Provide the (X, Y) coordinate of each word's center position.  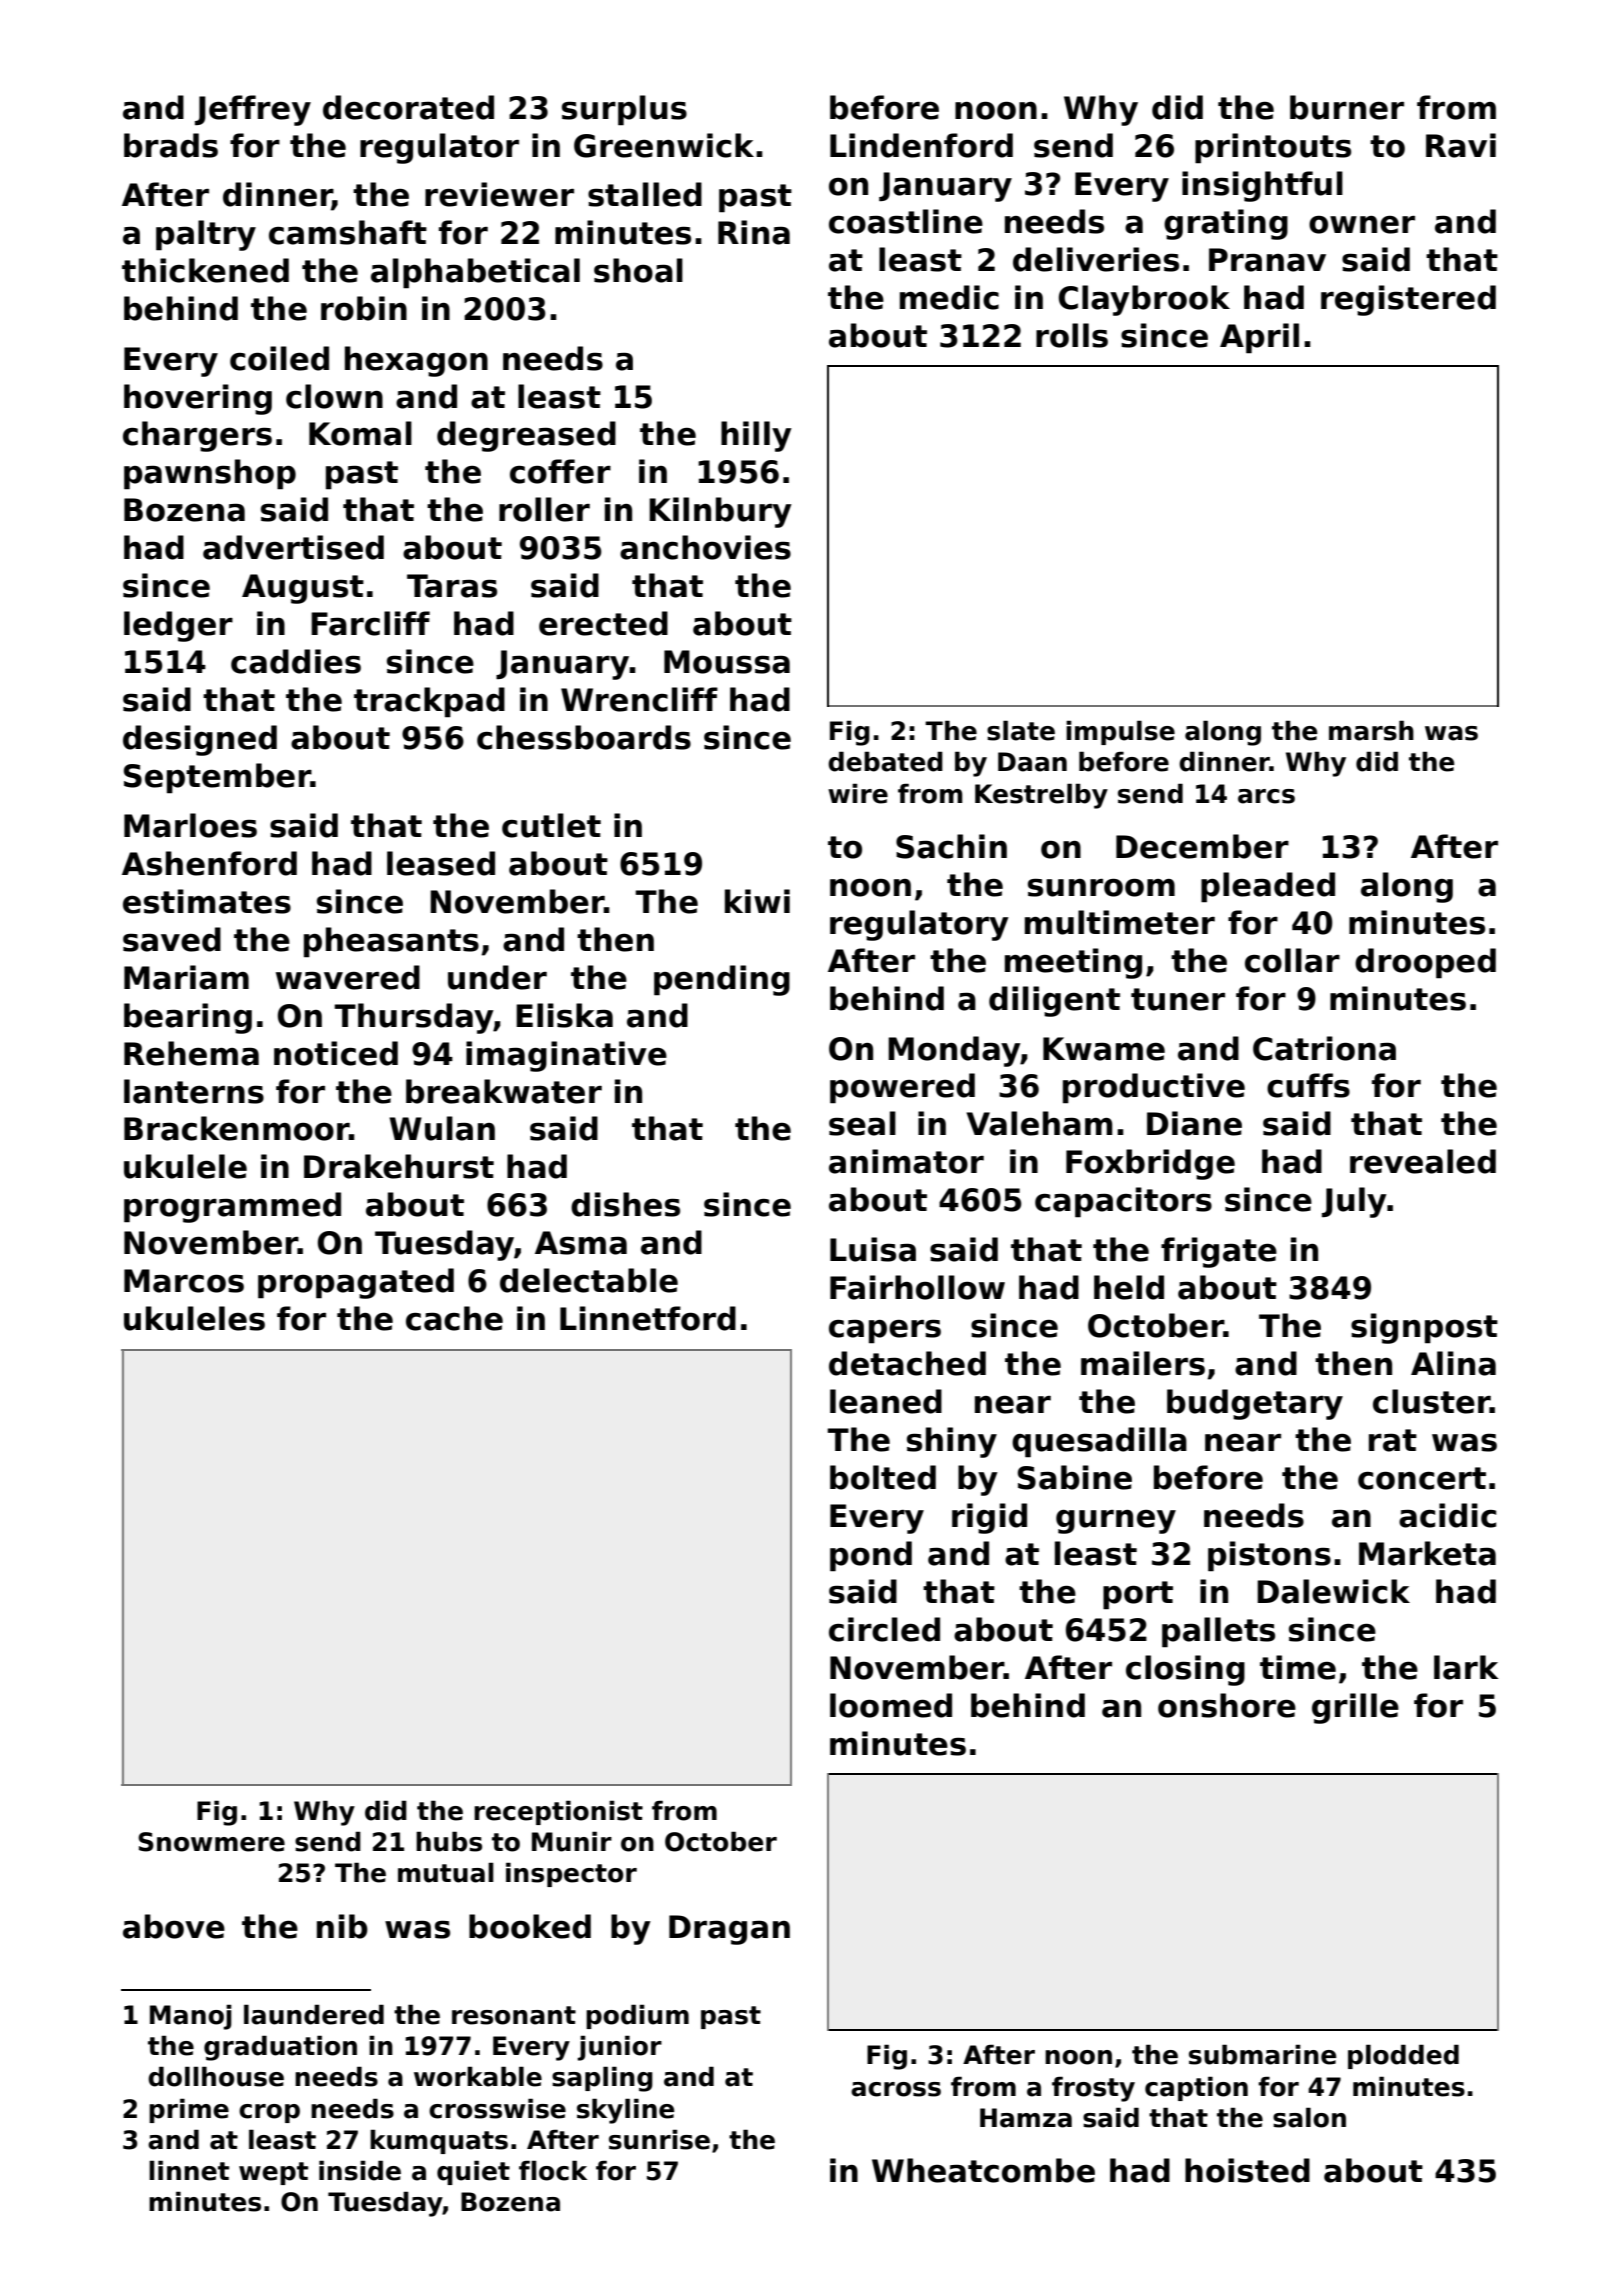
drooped (1425, 963)
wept (273, 2173)
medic (949, 297)
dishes (625, 1204)
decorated (408, 107)
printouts (1273, 148)
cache (454, 1318)
